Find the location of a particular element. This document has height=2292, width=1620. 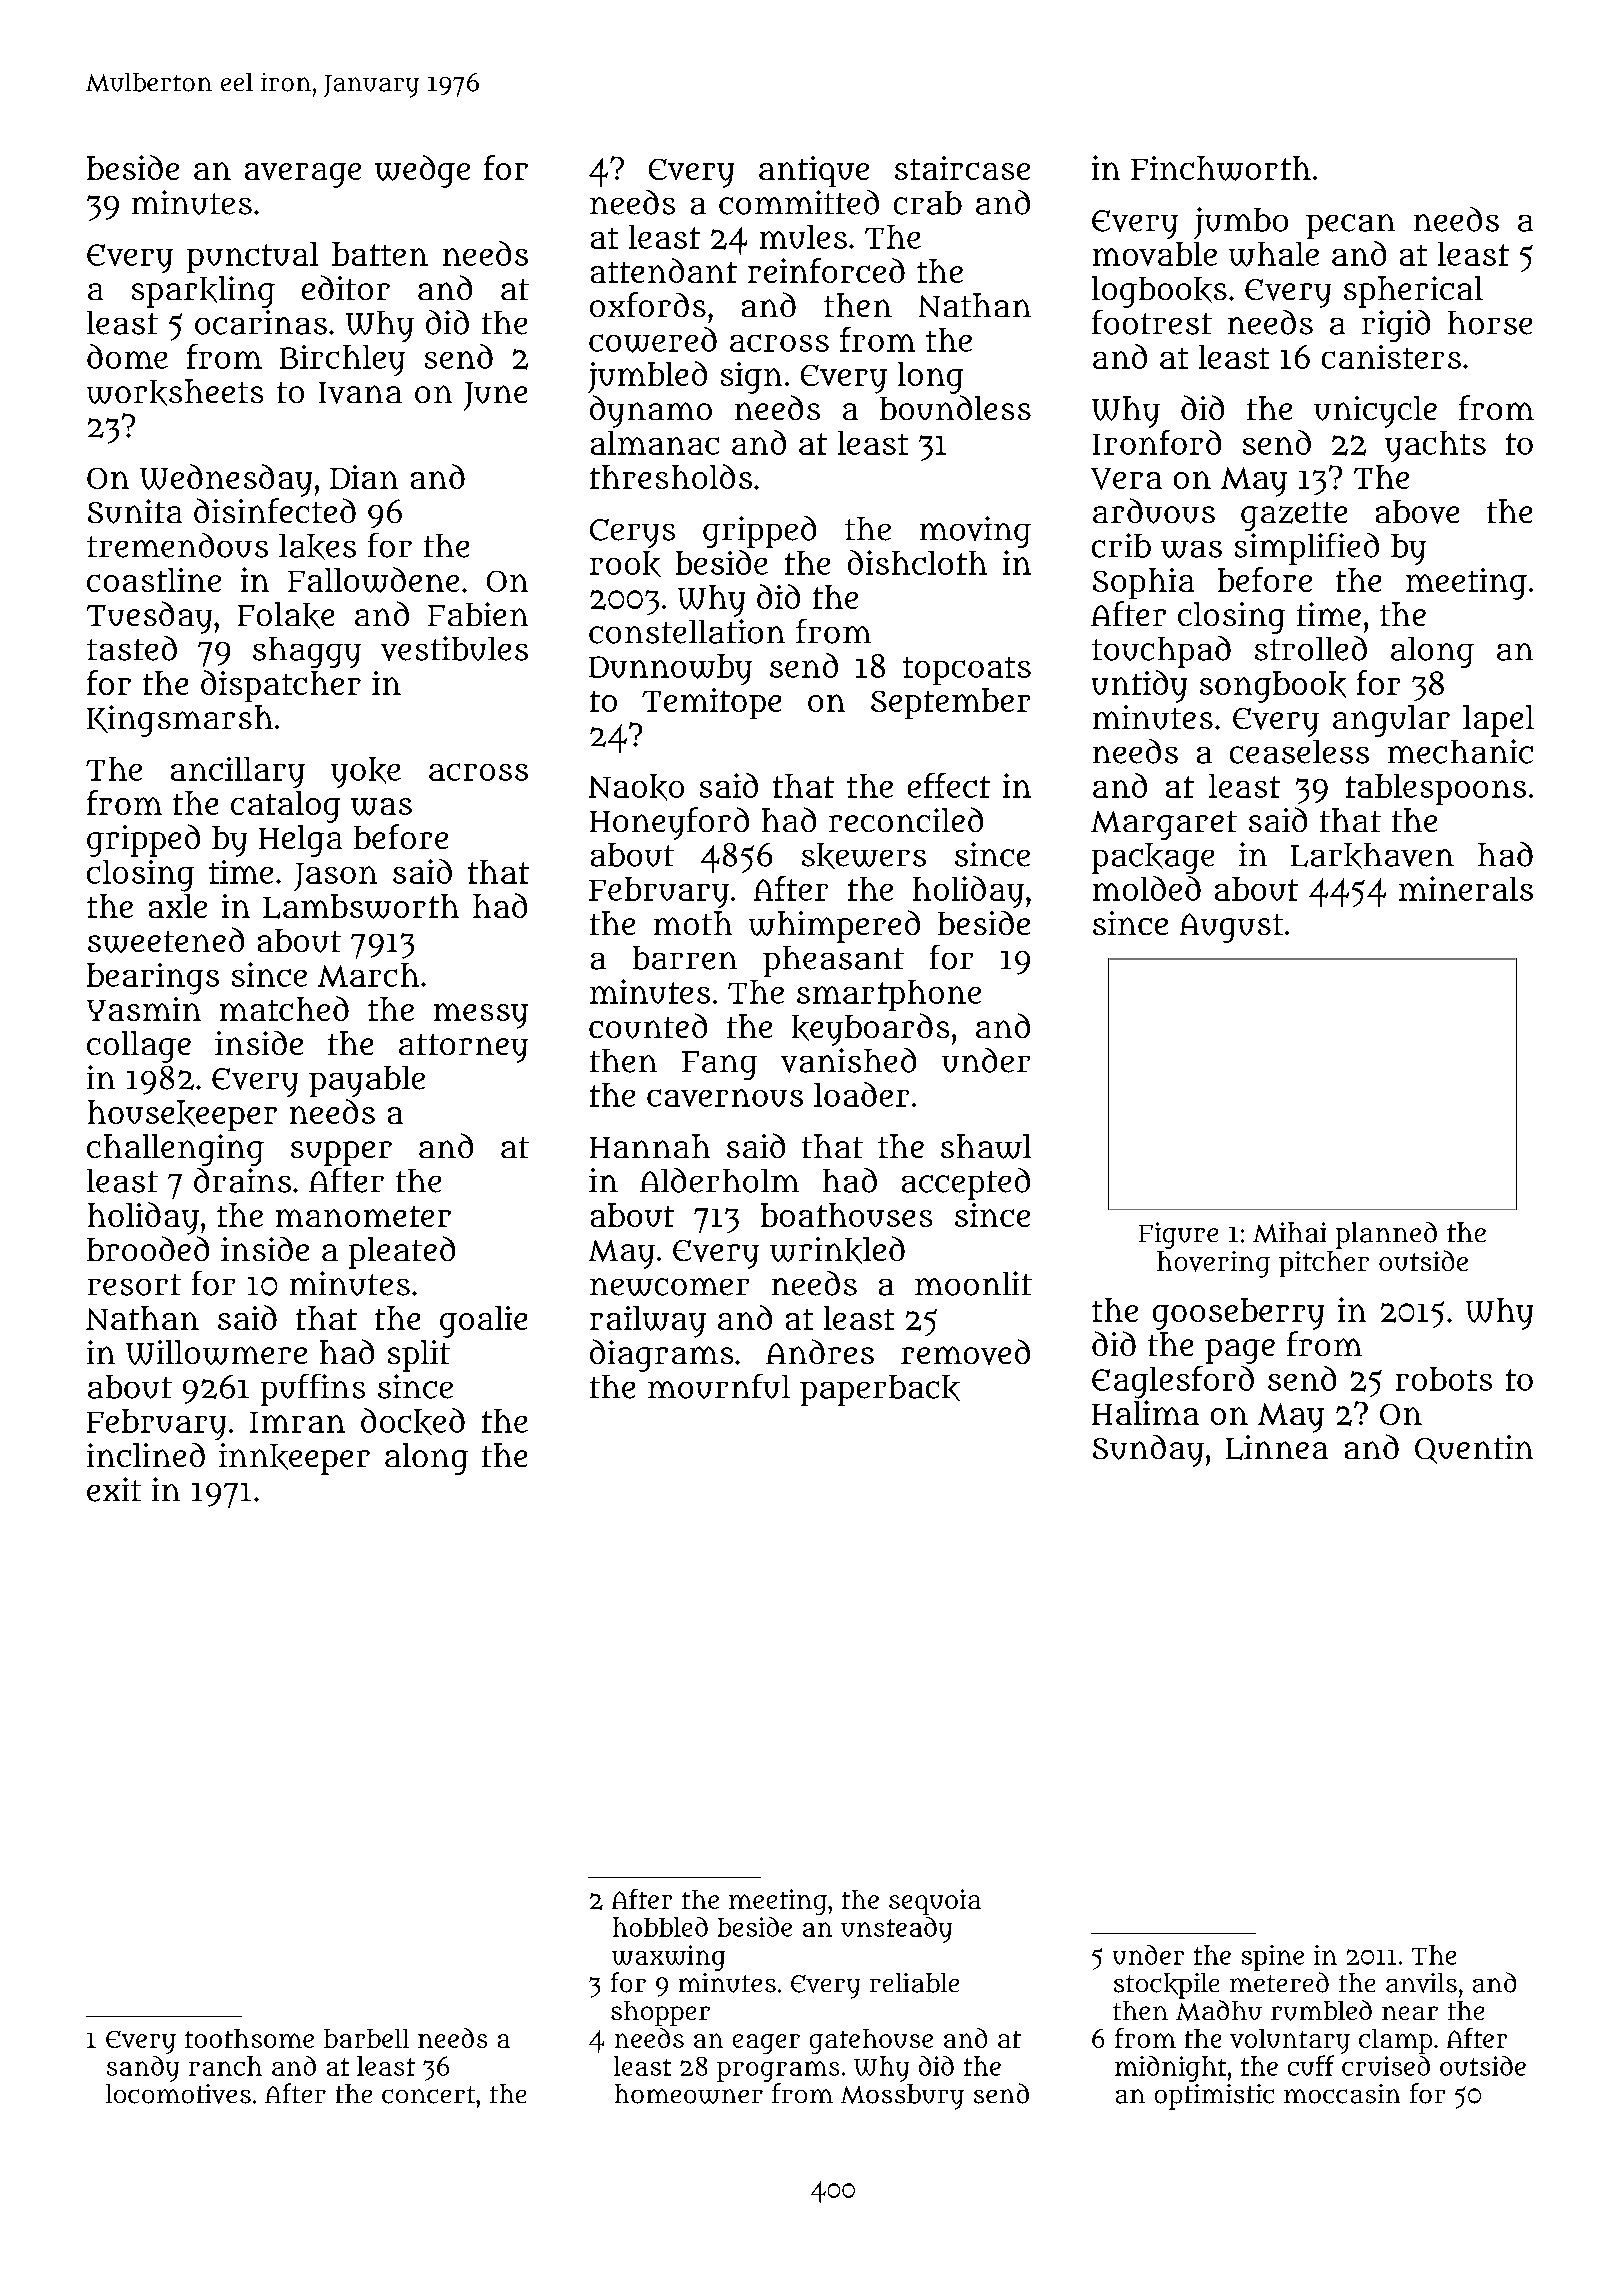

Finchworth is located at coordinates (1221, 168).
